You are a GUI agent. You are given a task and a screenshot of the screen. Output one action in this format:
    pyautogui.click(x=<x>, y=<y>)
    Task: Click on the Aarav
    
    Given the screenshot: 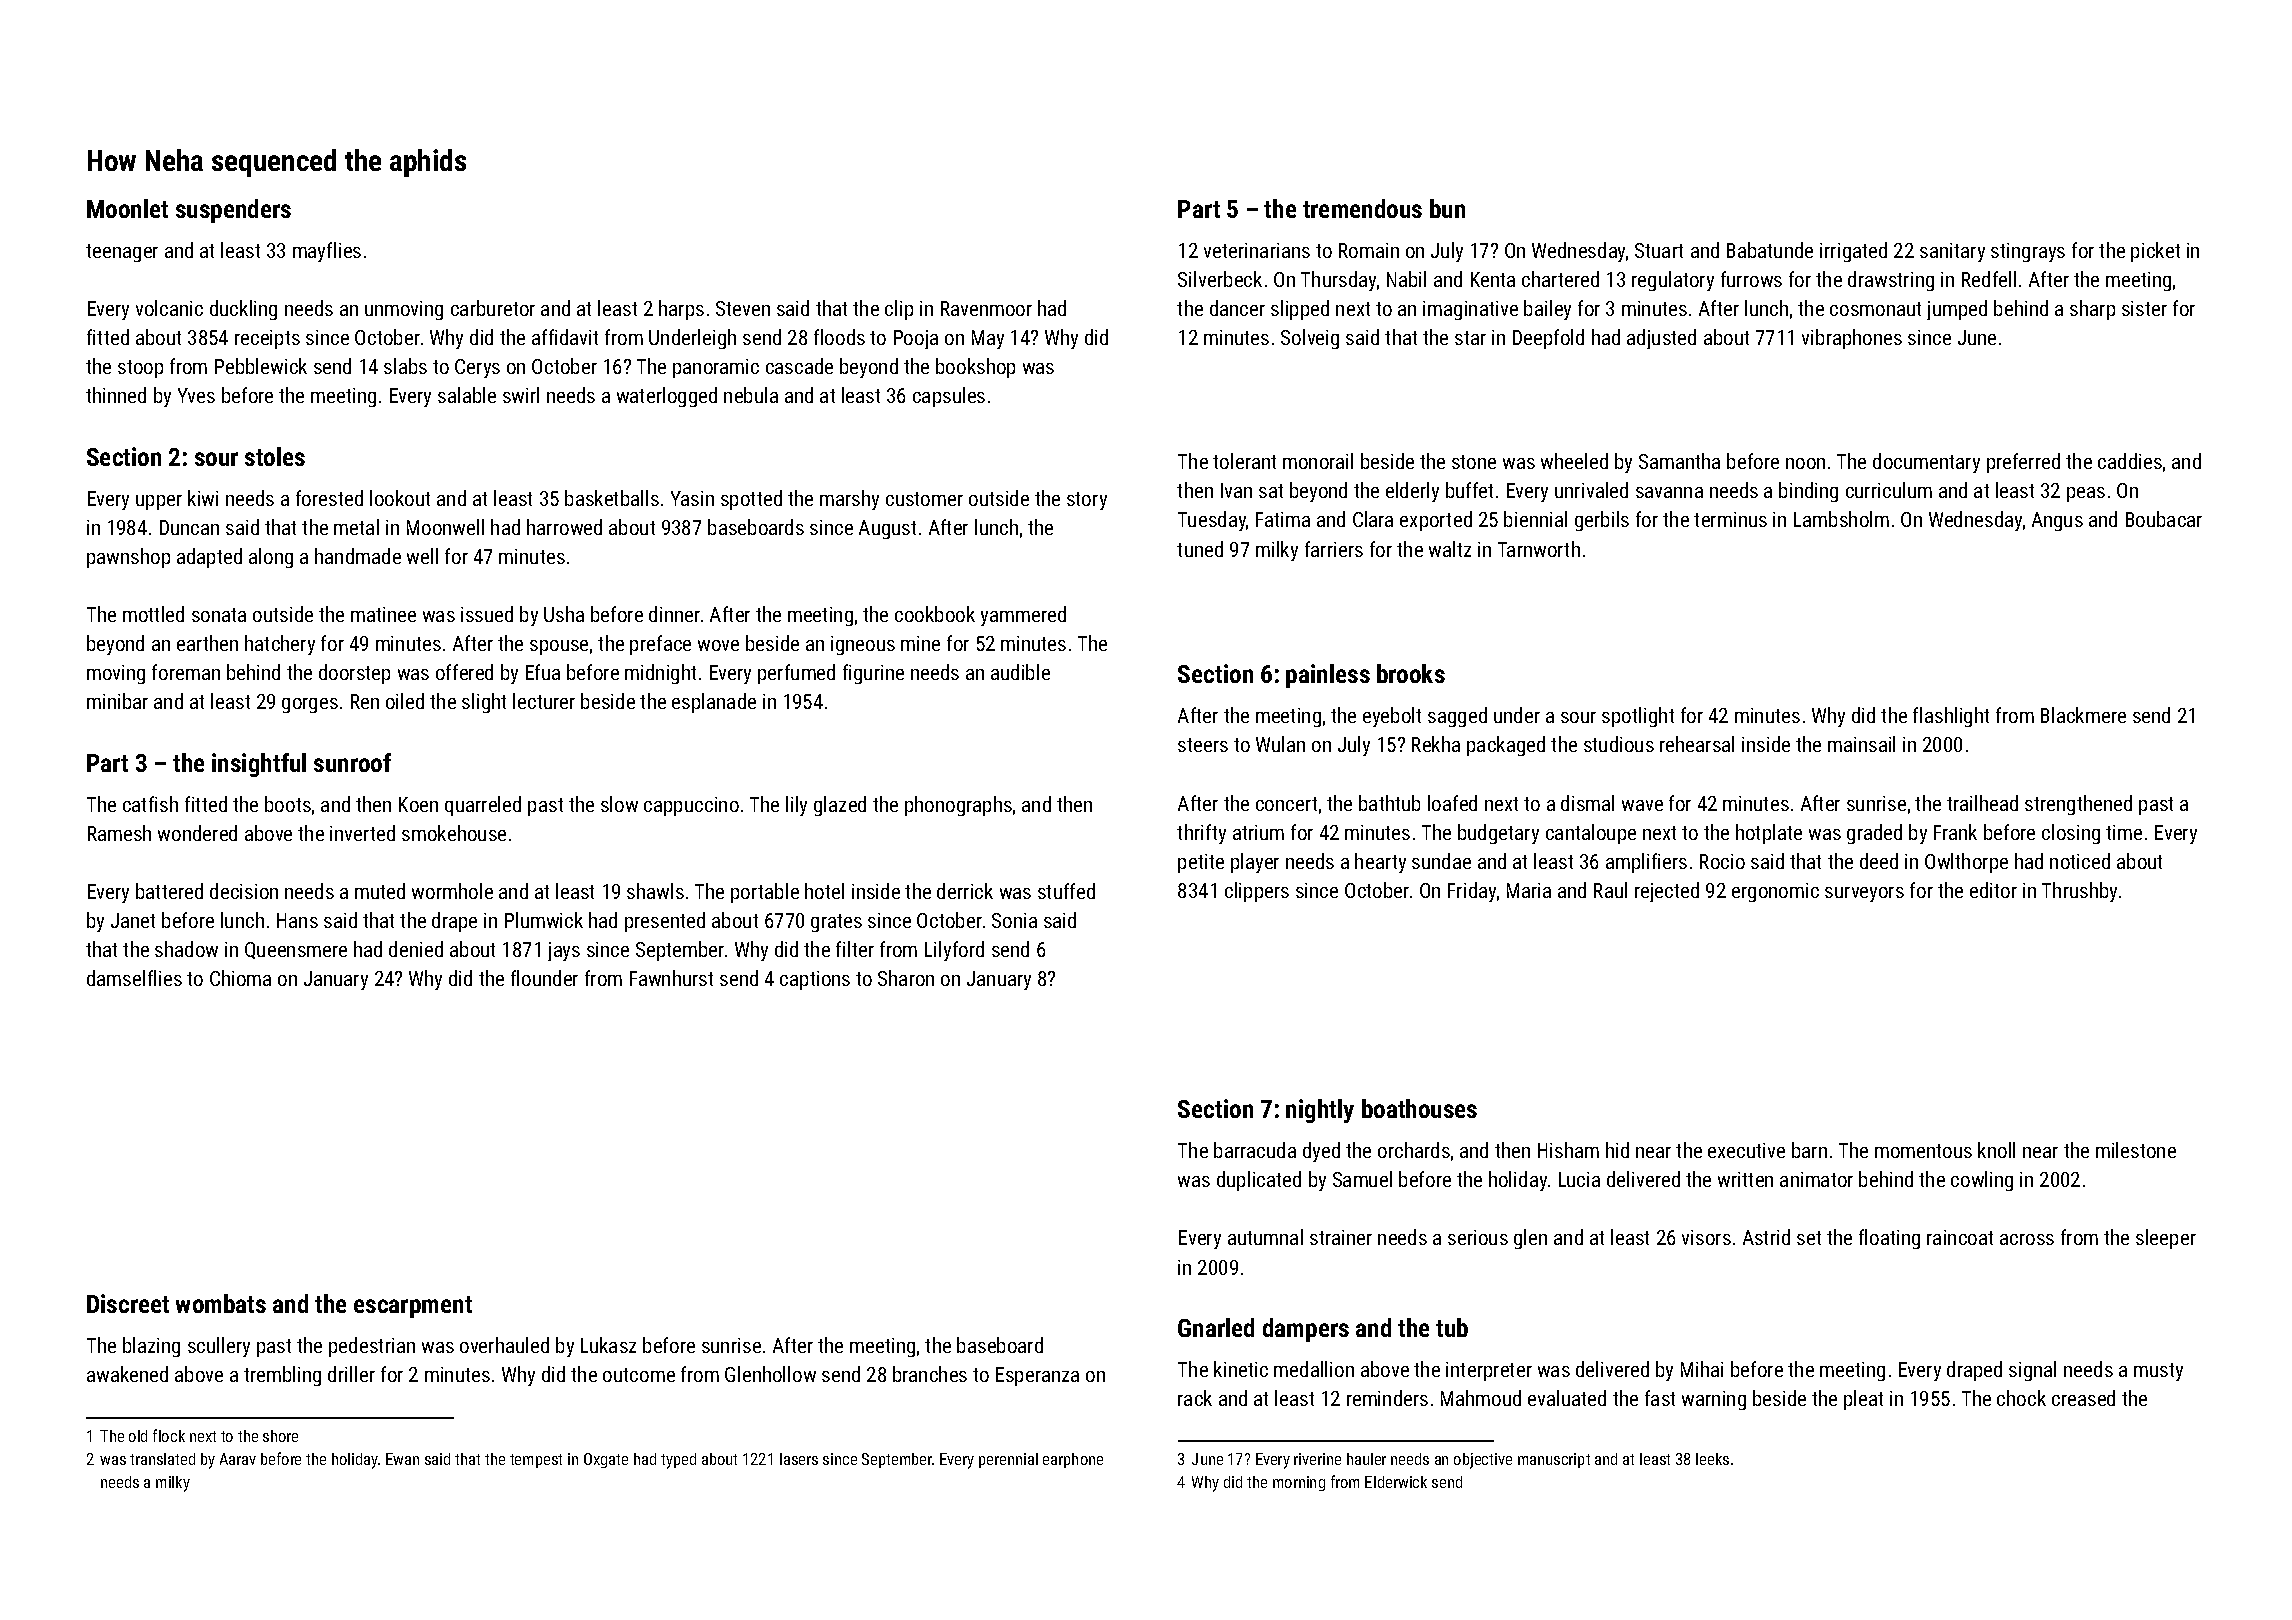 What is the action you would take?
    pyautogui.click(x=238, y=1459)
